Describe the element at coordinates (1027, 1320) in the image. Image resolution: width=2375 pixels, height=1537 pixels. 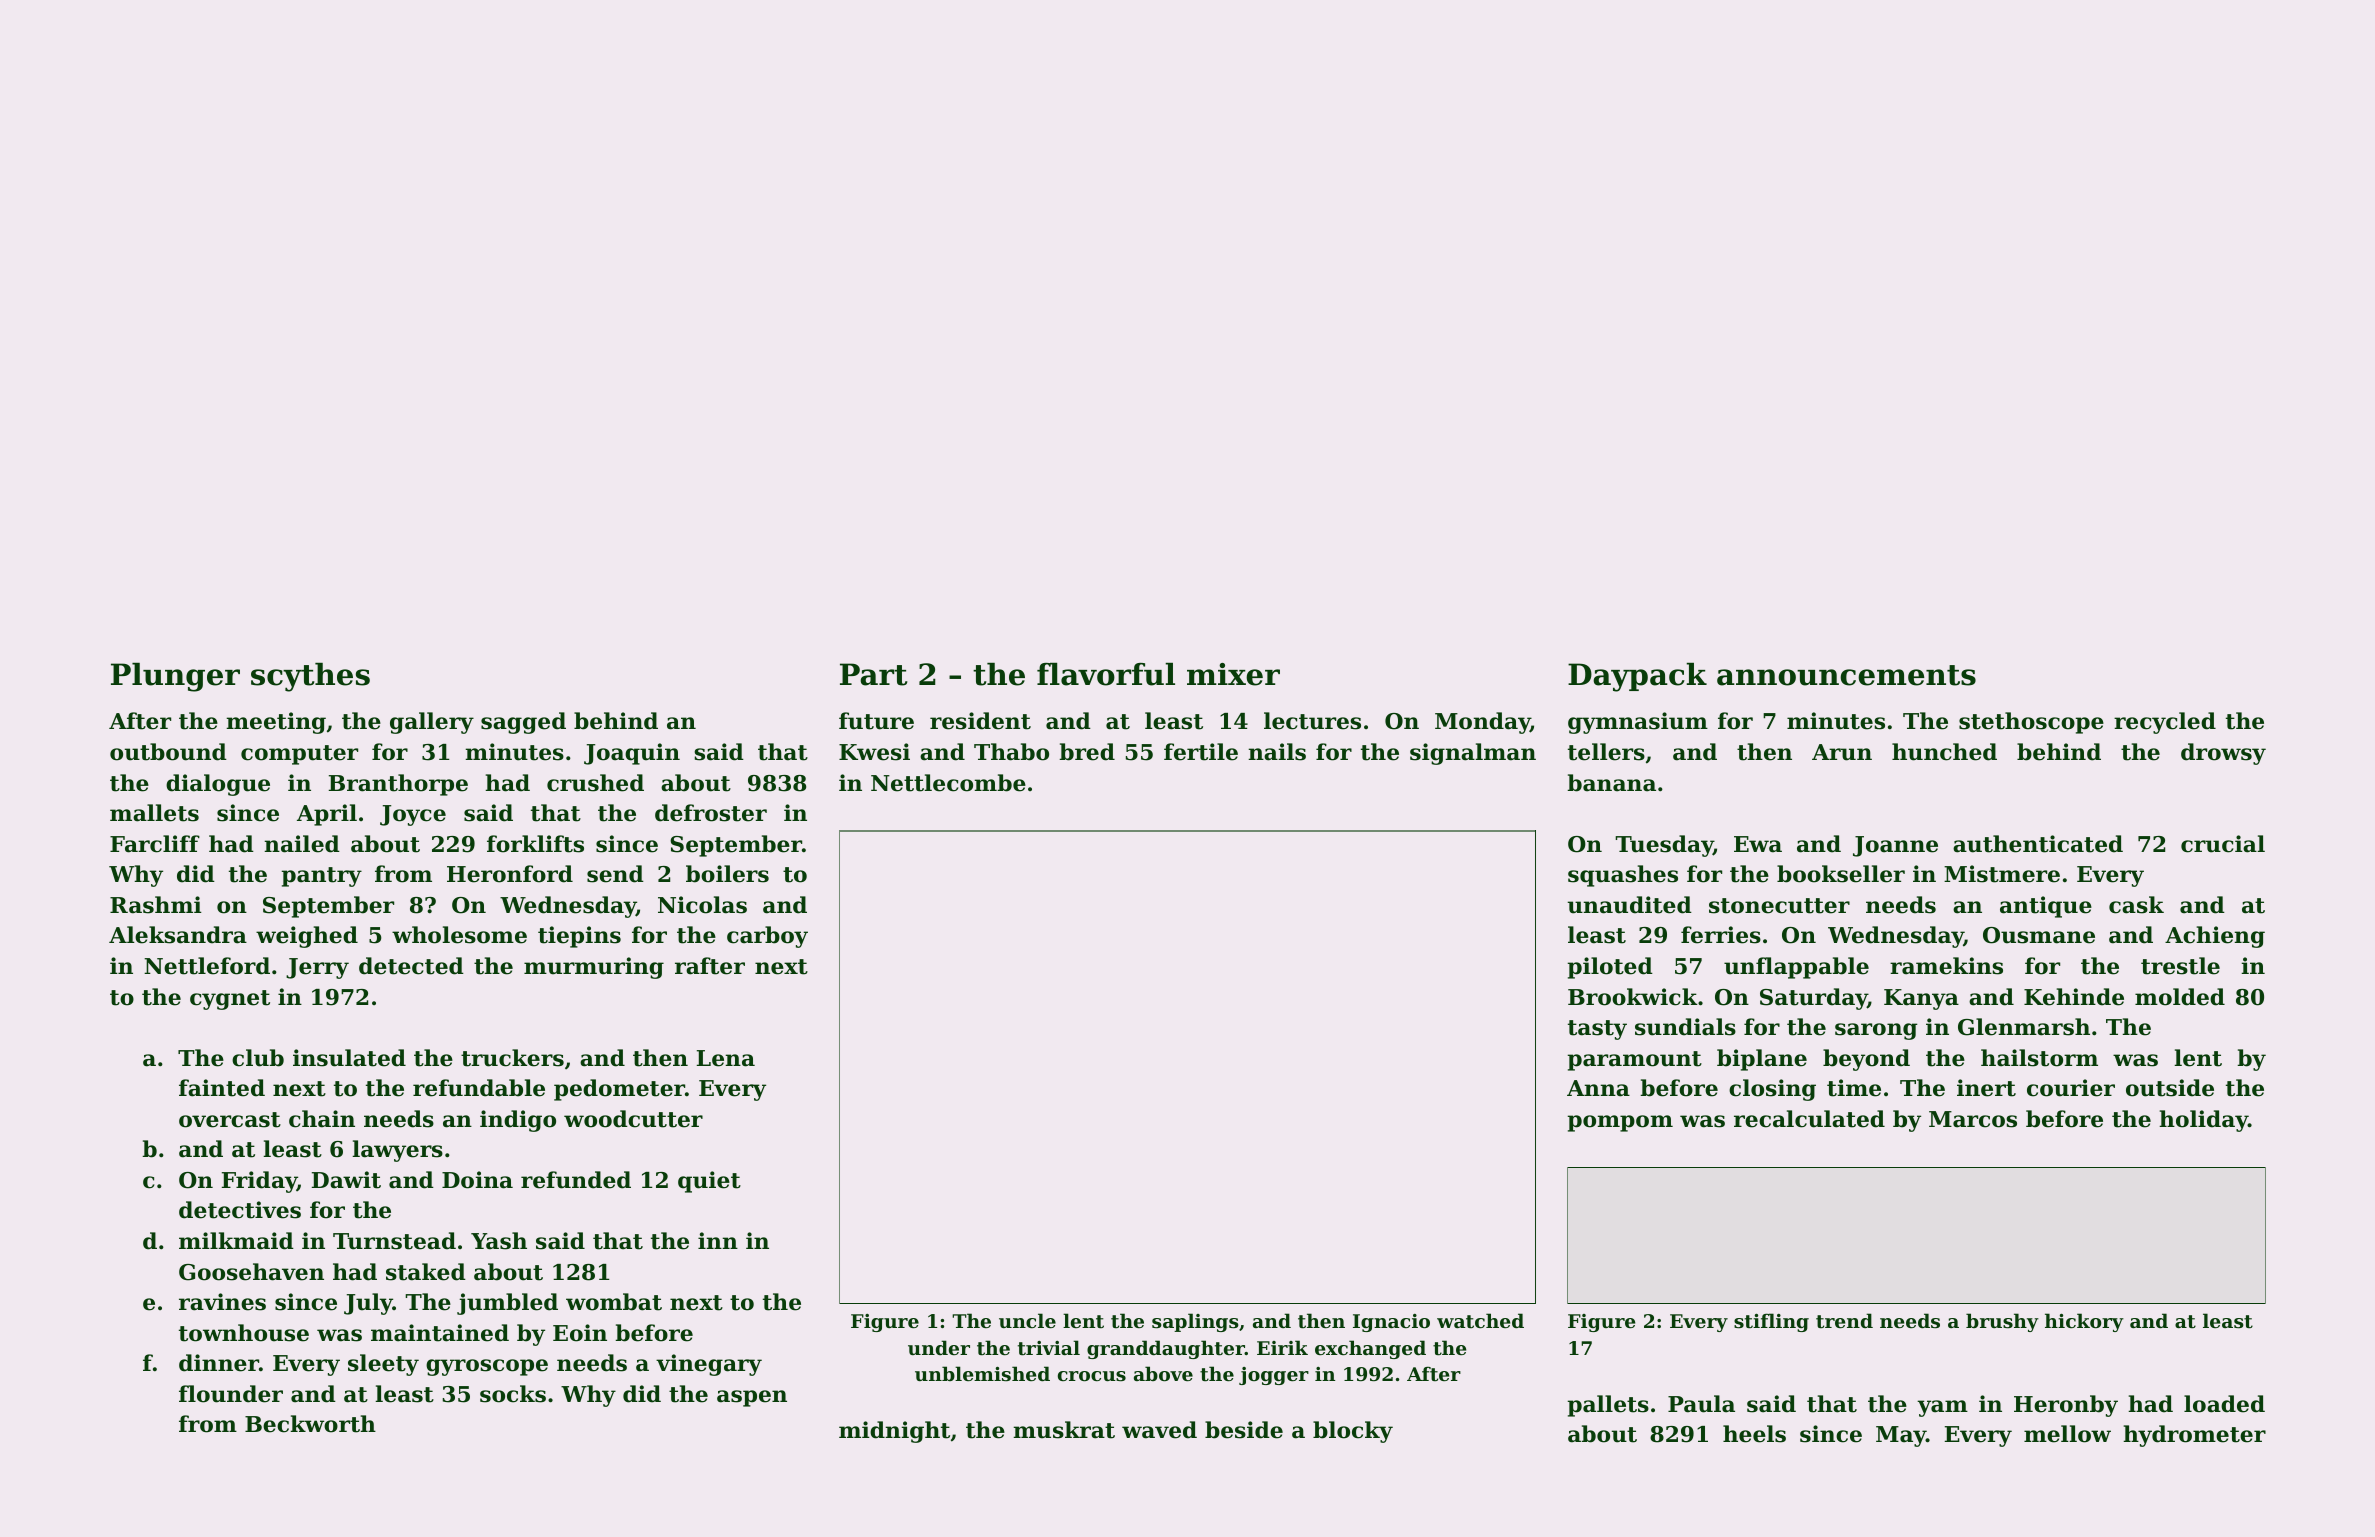
I see `uncle` at that location.
